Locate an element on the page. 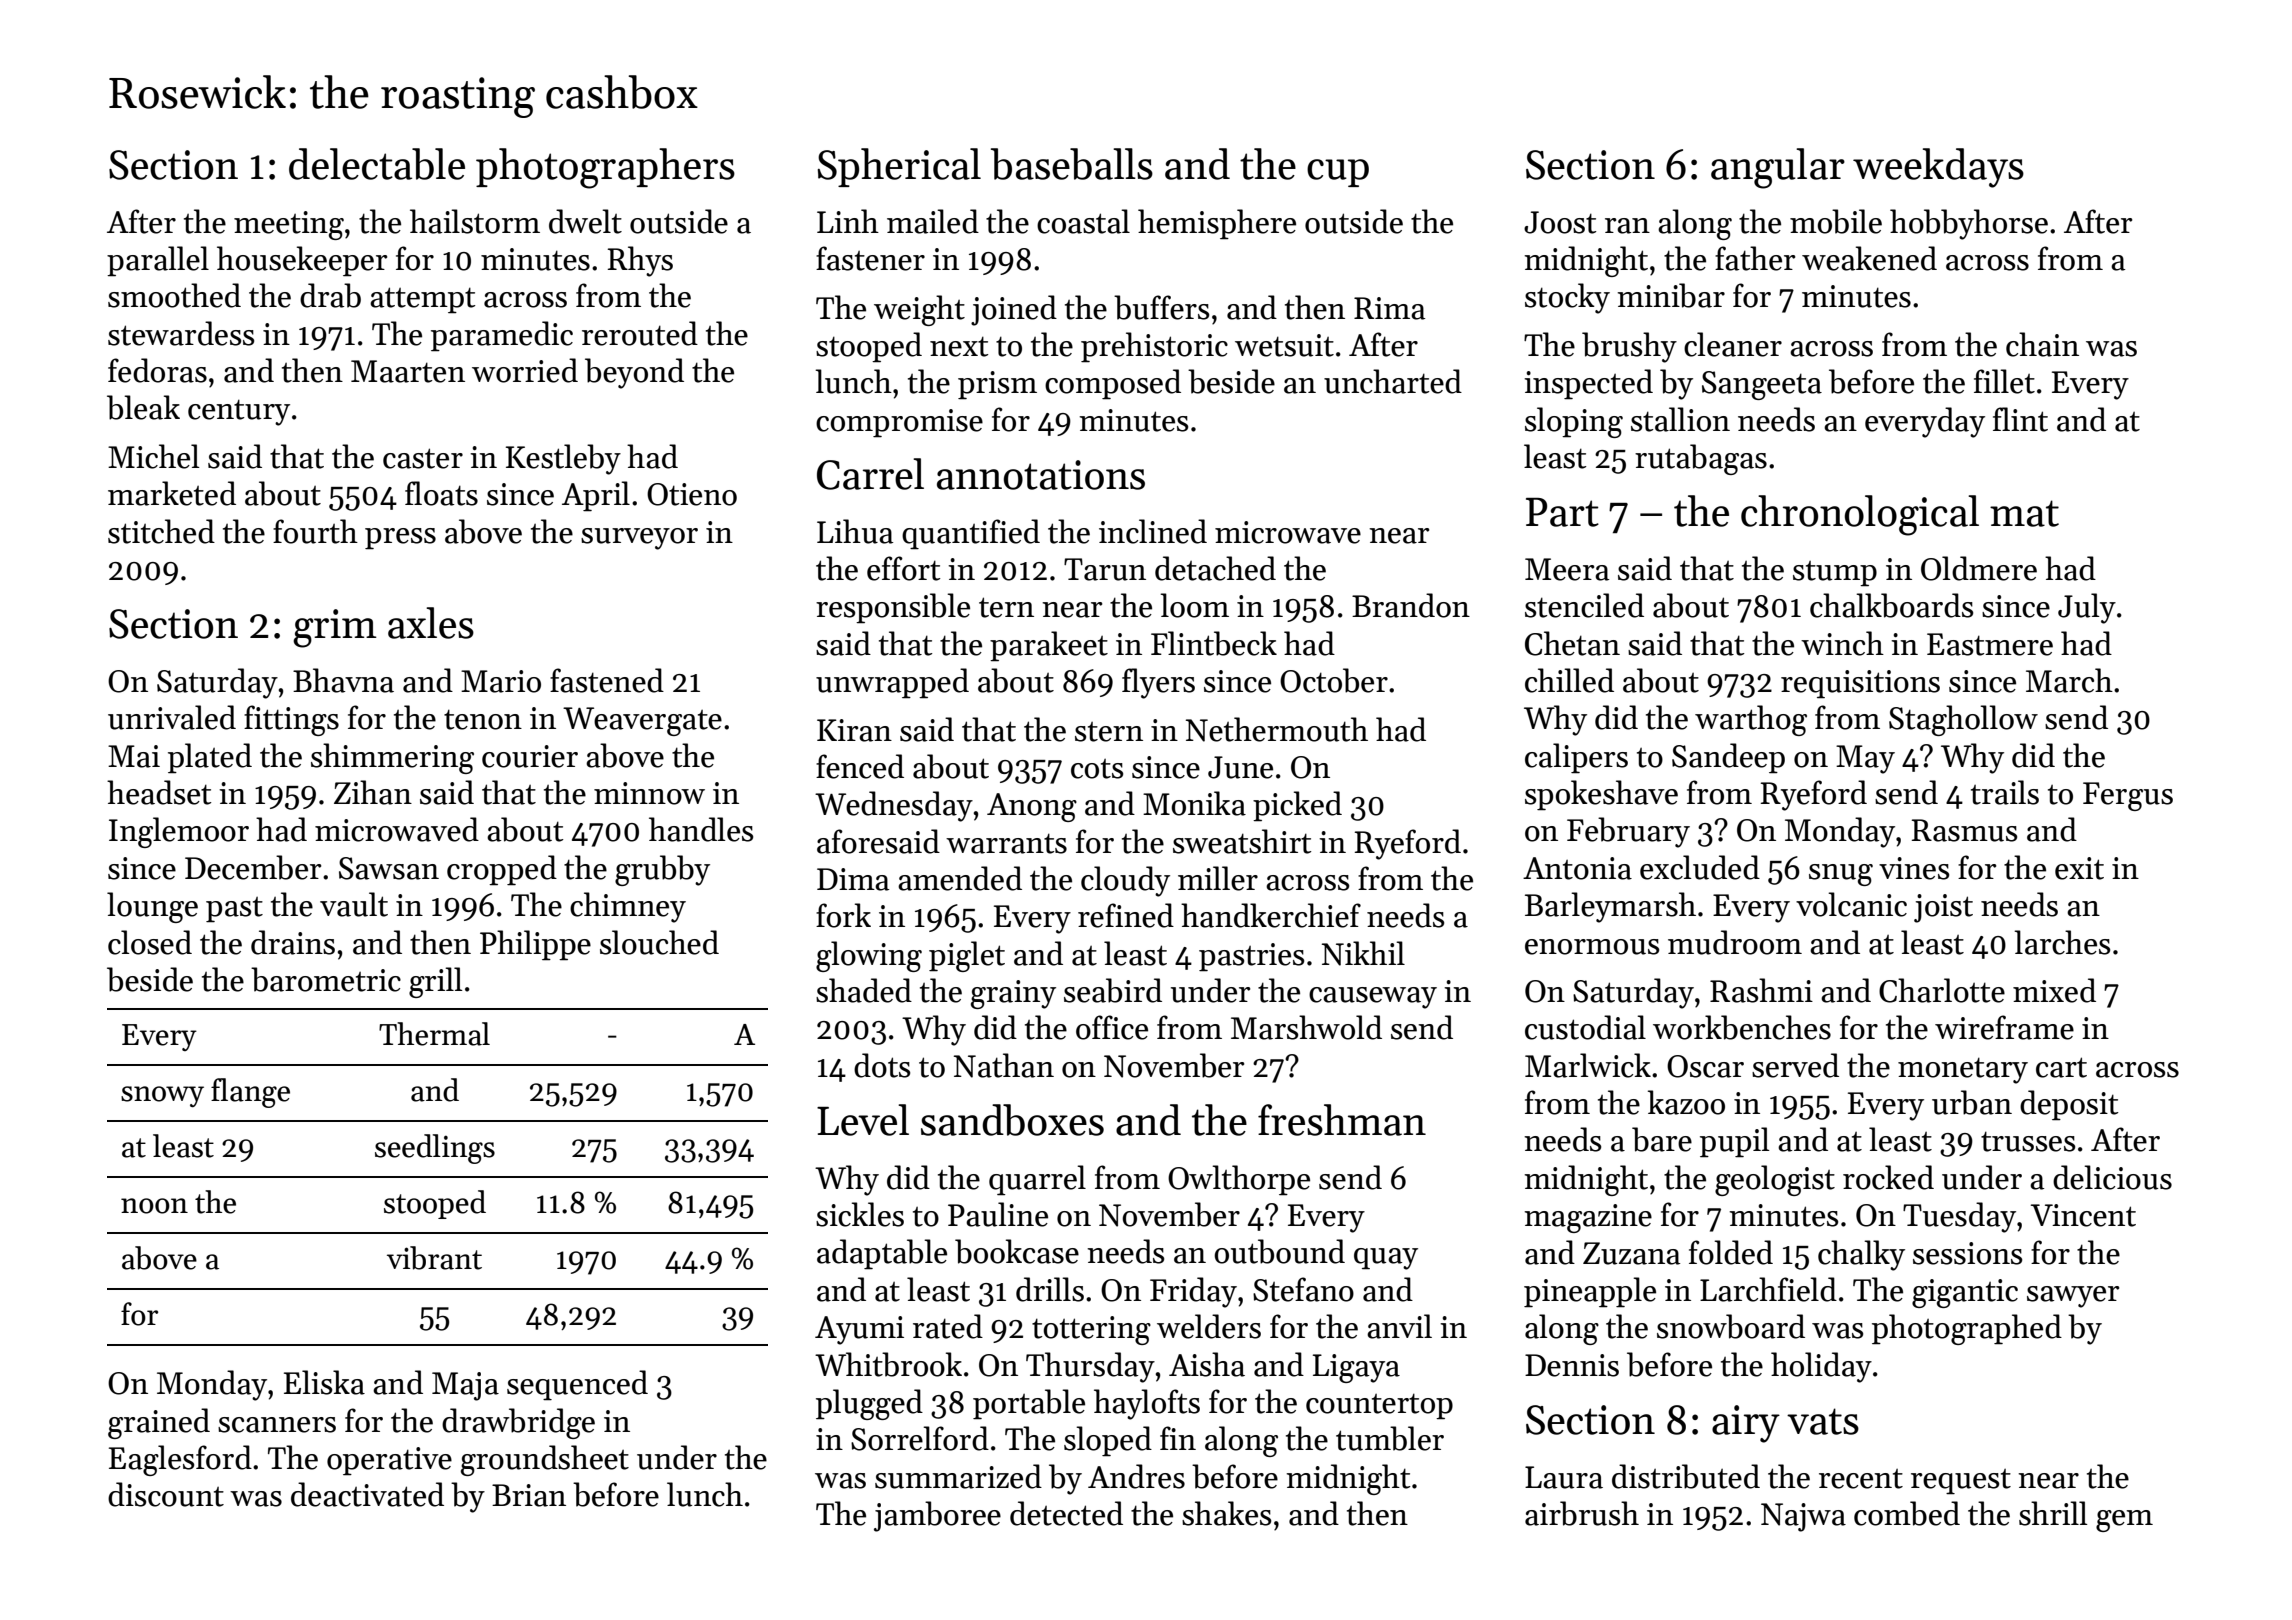  handles is located at coordinates (701, 829).
